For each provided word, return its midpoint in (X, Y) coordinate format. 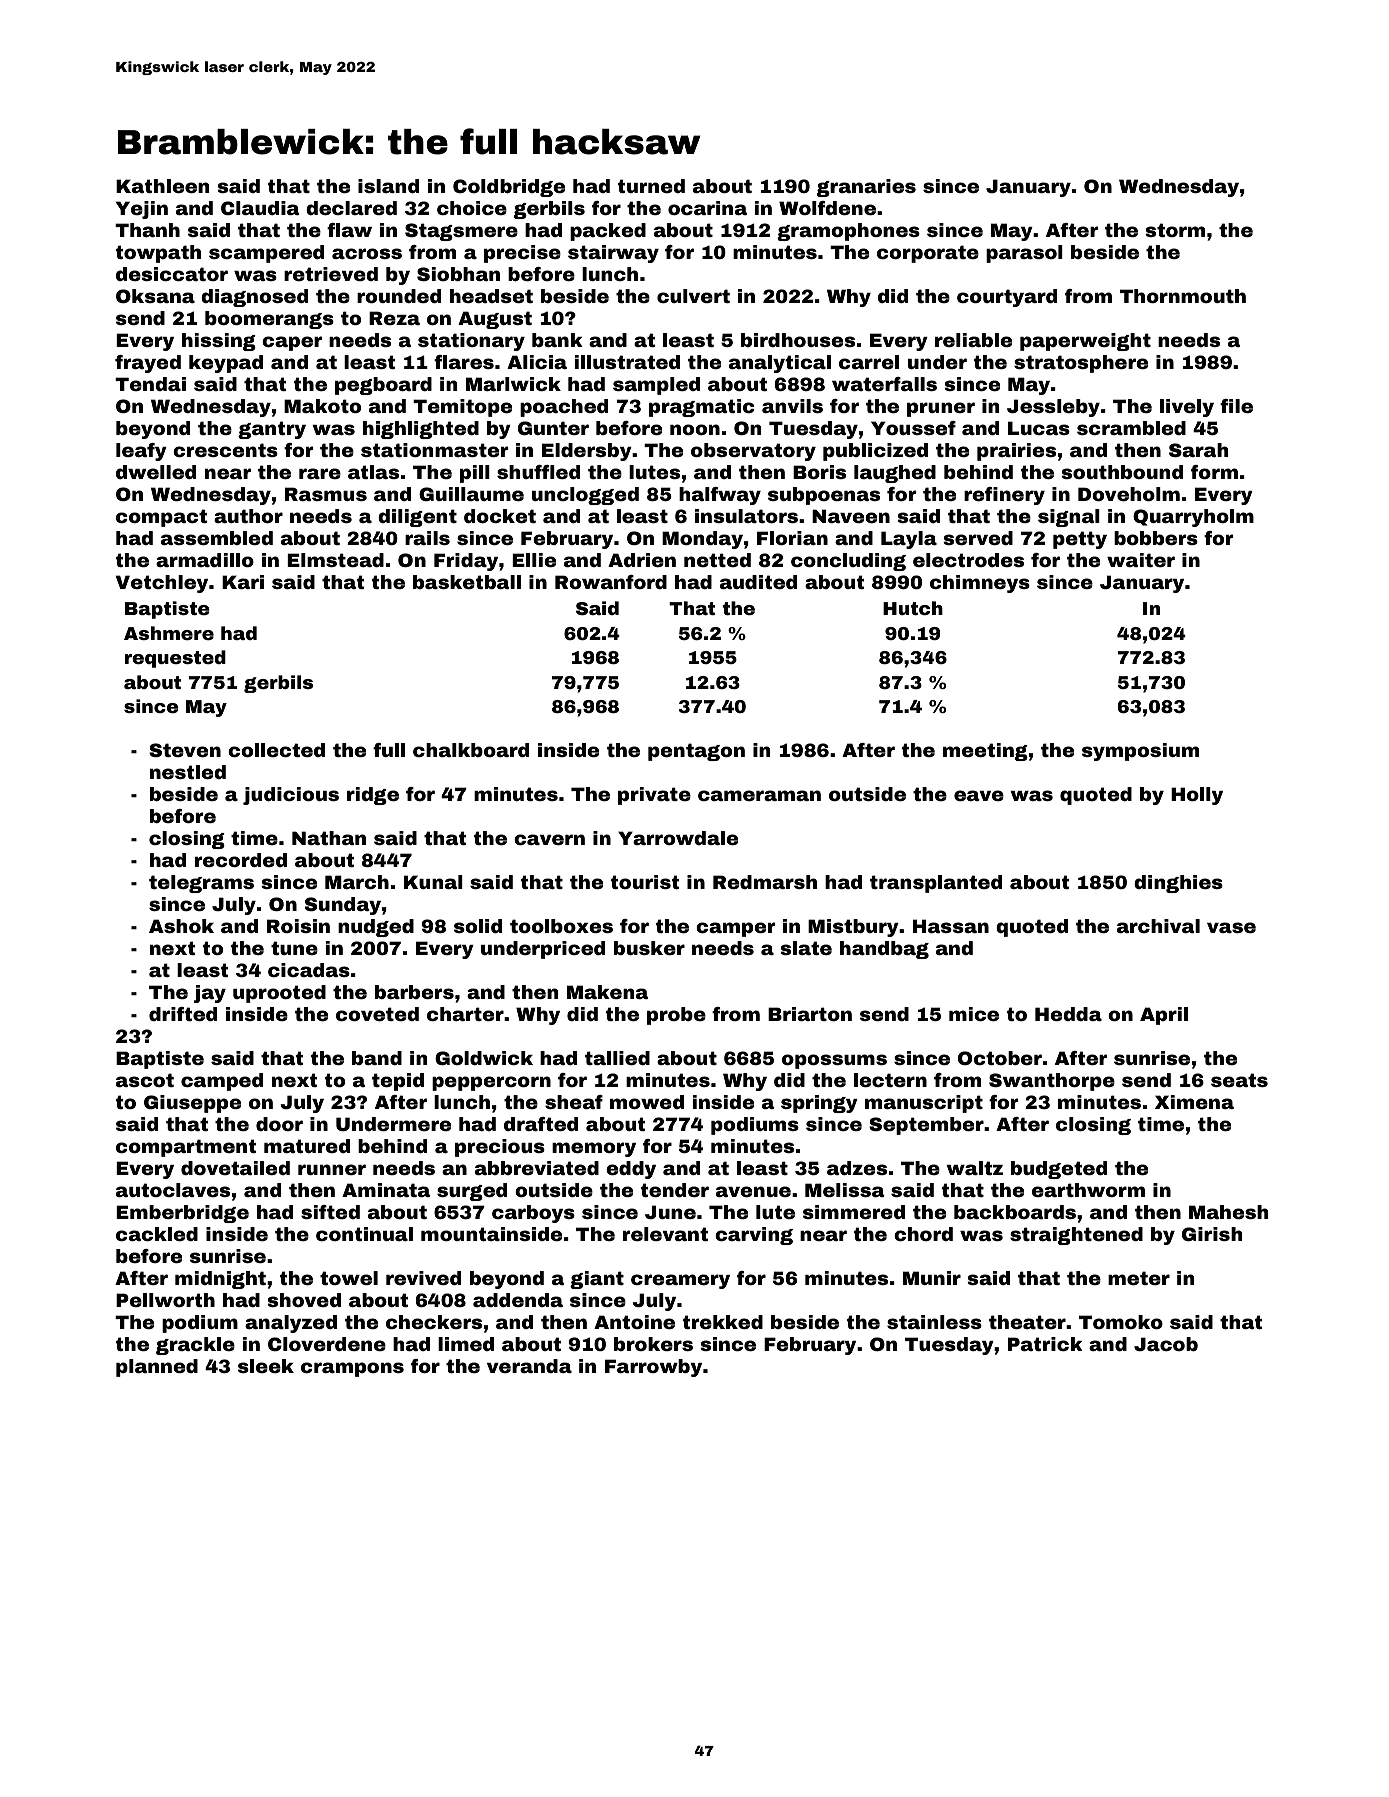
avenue (753, 1191)
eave (979, 795)
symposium (1140, 752)
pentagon (696, 752)
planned (157, 1368)
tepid (398, 1082)
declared (351, 208)
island (388, 186)
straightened (1076, 1236)
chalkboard (471, 750)
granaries (866, 188)
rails (427, 538)
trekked (723, 1322)
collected (276, 750)
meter (1139, 1278)
